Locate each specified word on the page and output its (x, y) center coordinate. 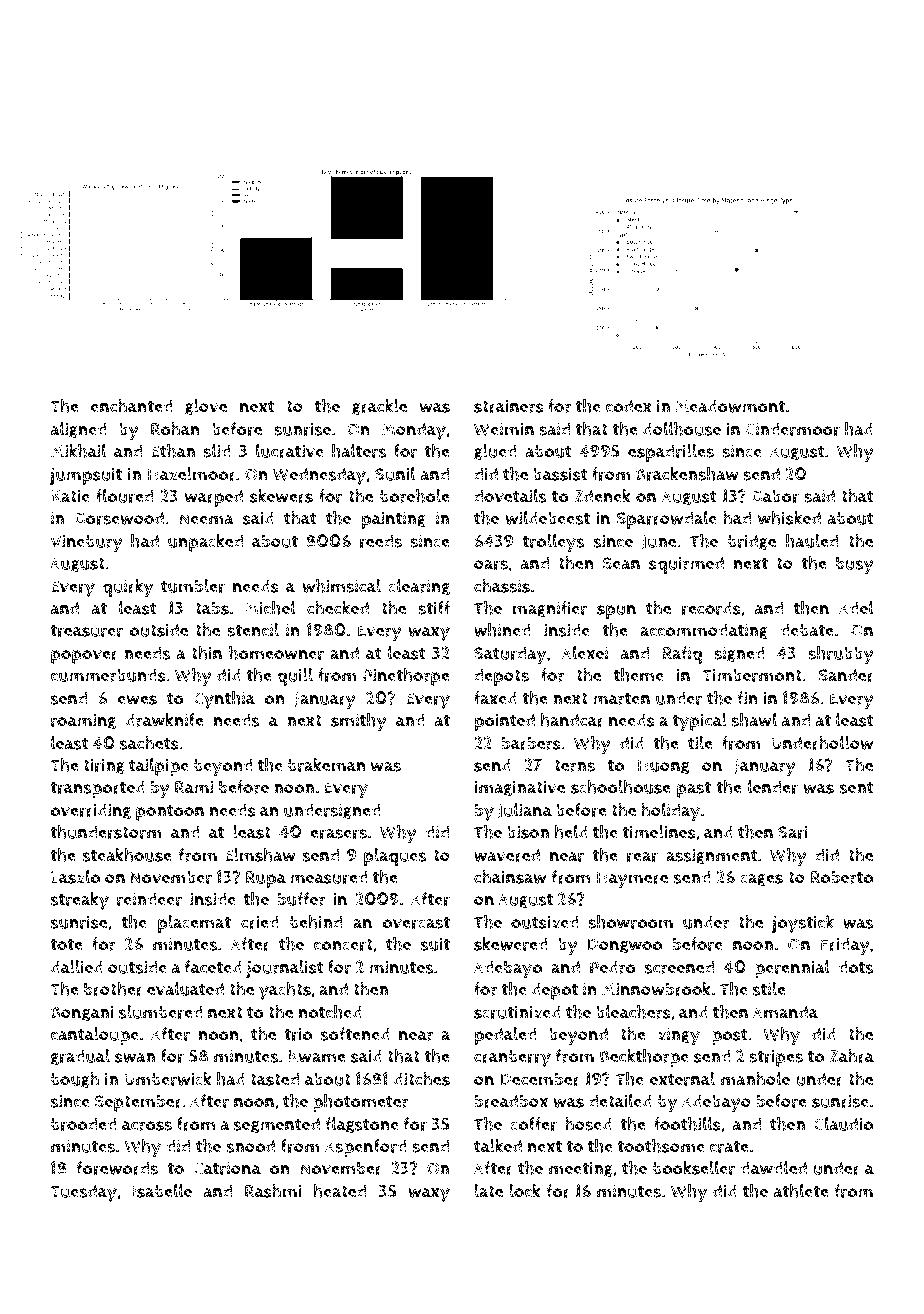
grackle (379, 407)
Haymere (632, 880)
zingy (679, 1036)
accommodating (704, 631)
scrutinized (517, 1012)
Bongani (82, 1013)
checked (338, 608)
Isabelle (162, 1191)
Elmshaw (260, 855)
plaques (395, 857)
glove (206, 407)
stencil (253, 630)
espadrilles (671, 453)
